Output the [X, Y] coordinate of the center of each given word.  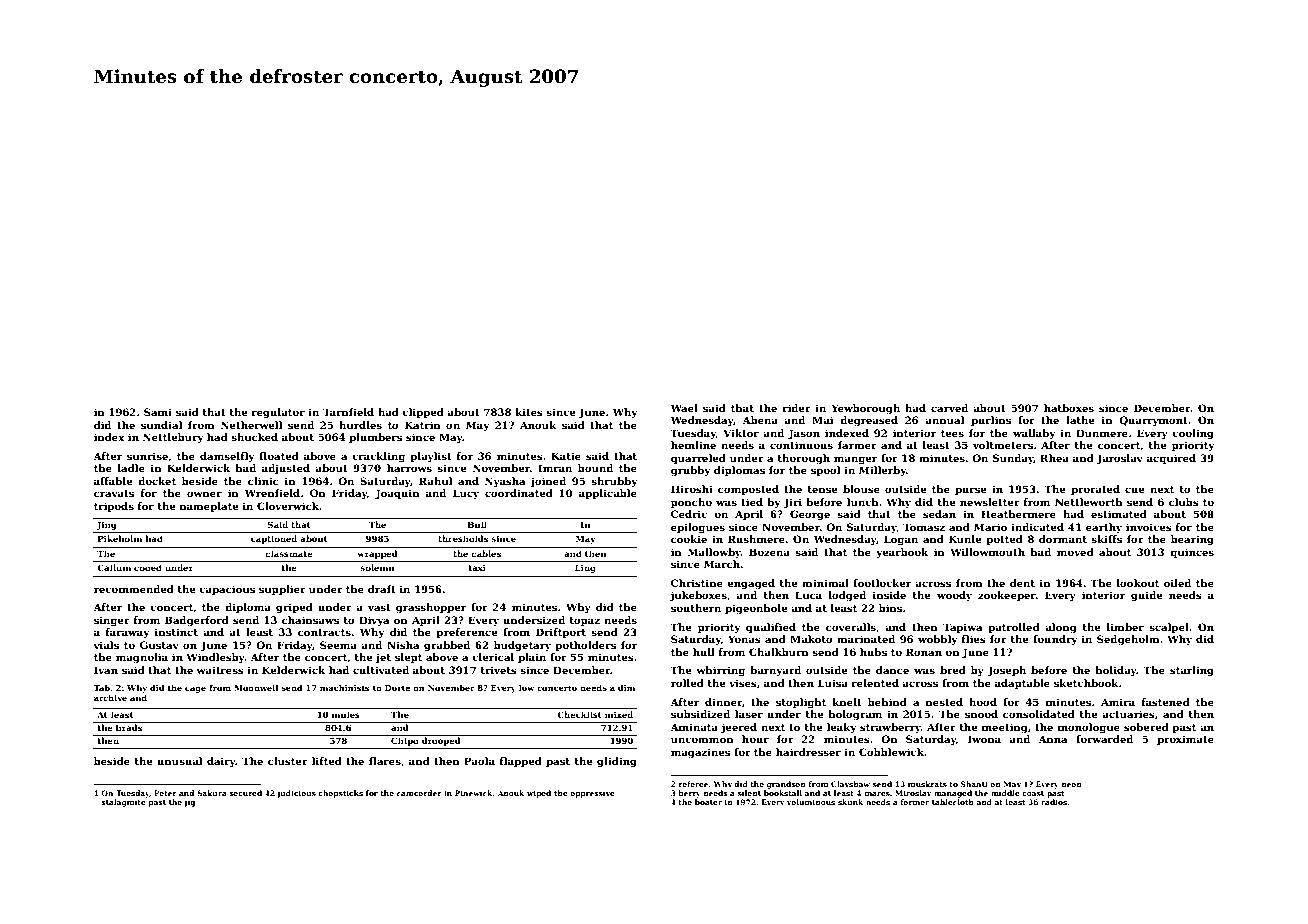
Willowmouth [987, 552]
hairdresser [808, 752]
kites [529, 412]
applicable [608, 494]
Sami [158, 412]
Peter [165, 793]
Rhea [1054, 458]
